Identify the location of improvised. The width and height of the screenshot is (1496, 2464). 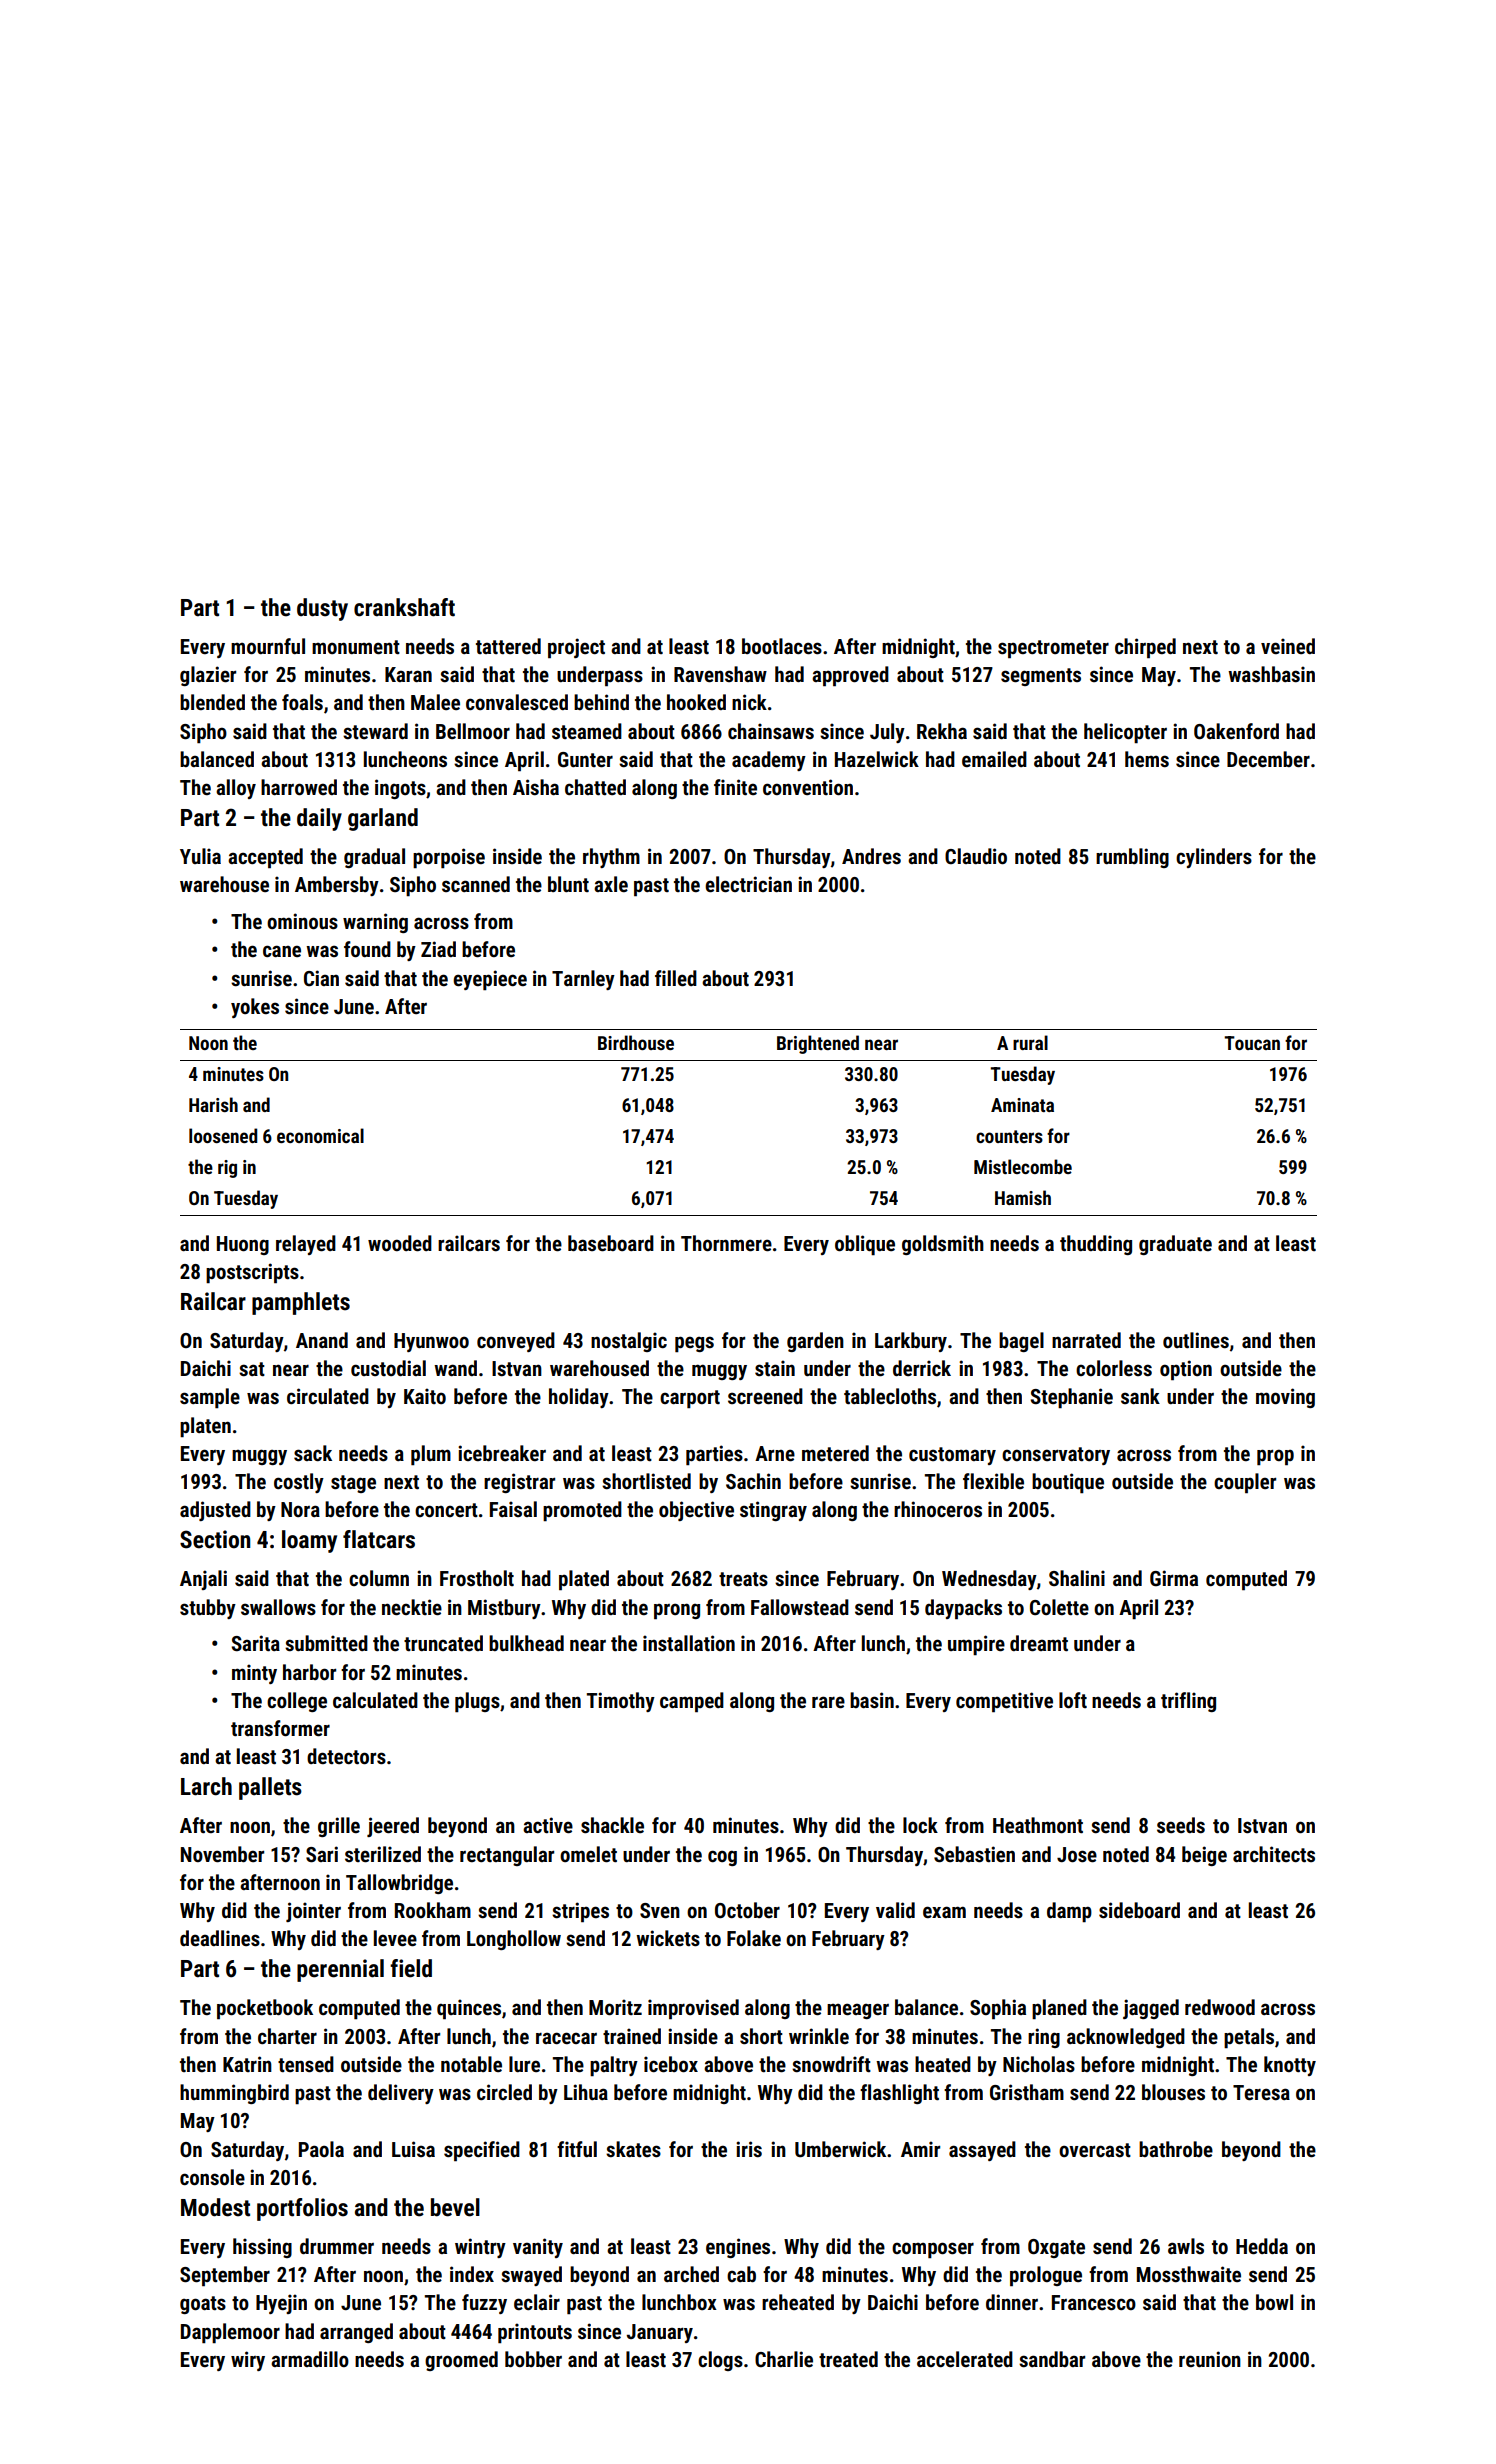
(693, 2009).
